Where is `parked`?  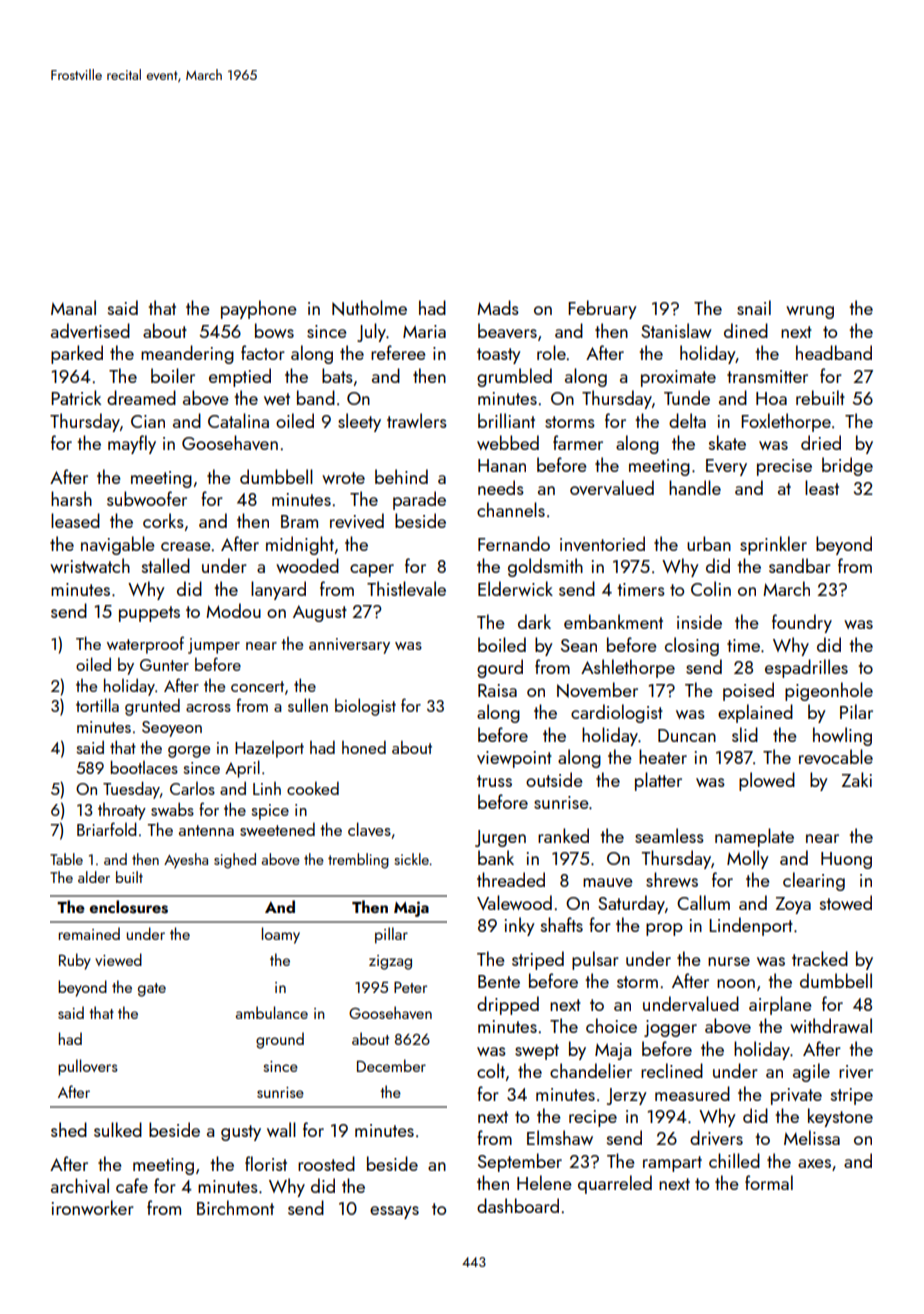
parked is located at coordinates (77, 354).
